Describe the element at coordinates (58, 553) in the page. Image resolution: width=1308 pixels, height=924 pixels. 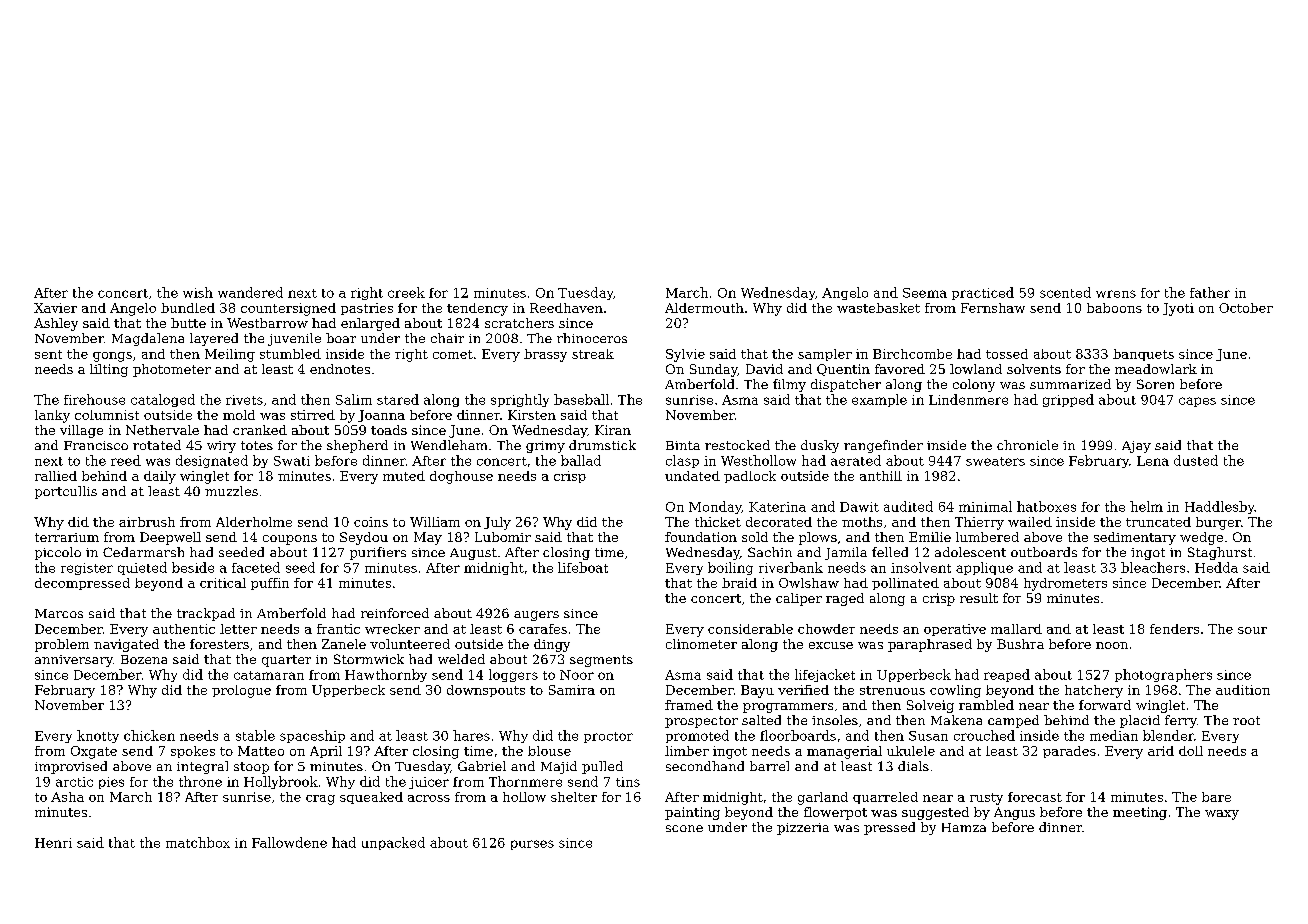
I see `piccolo` at that location.
